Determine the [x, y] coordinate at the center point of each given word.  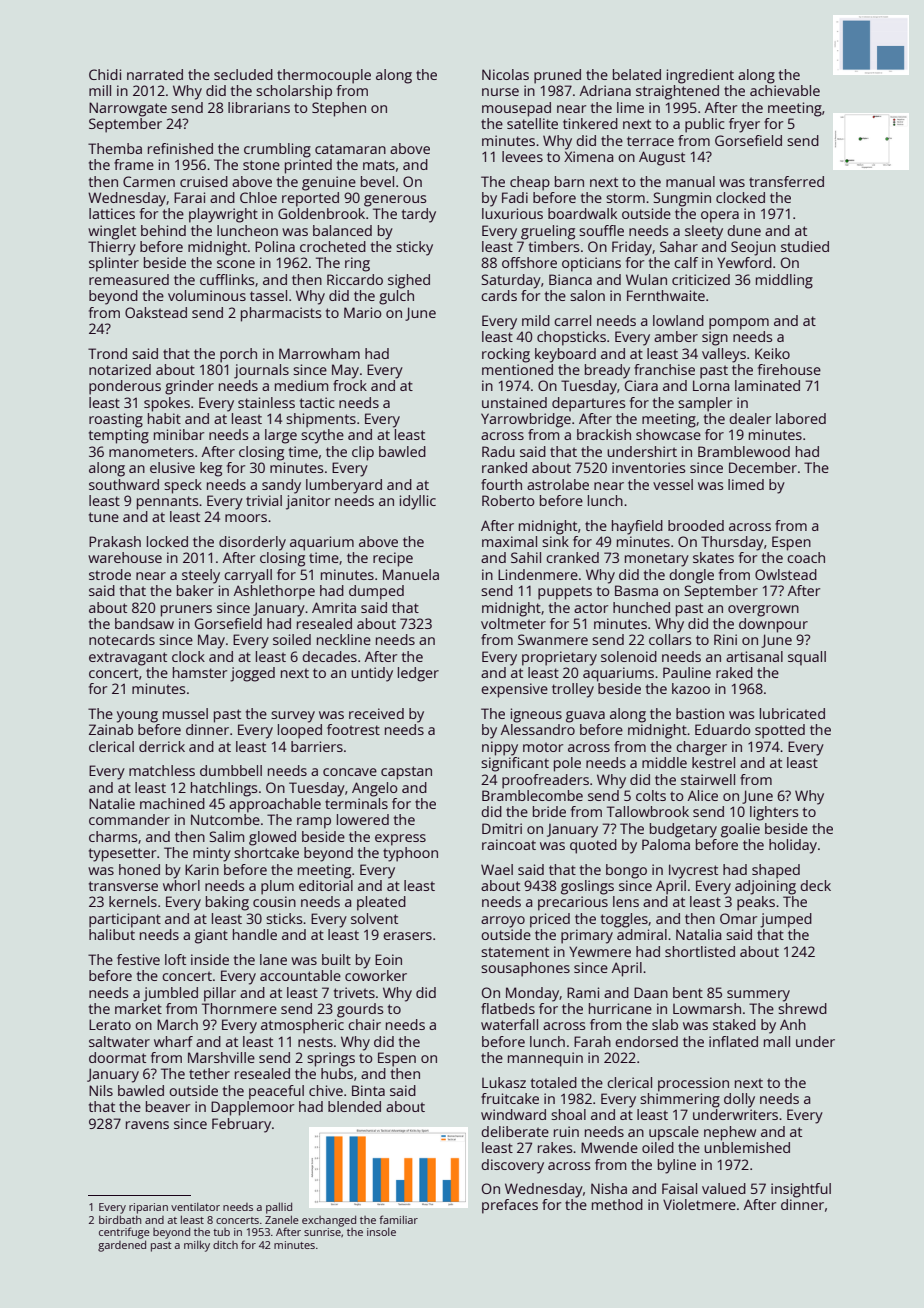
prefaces [510, 1206]
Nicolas [505, 74]
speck [183, 486]
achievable [785, 90]
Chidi [105, 74]
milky [197, 1246]
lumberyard [344, 486]
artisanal [754, 656]
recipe [393, 559]
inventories [648, 467]
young [137, 717]
